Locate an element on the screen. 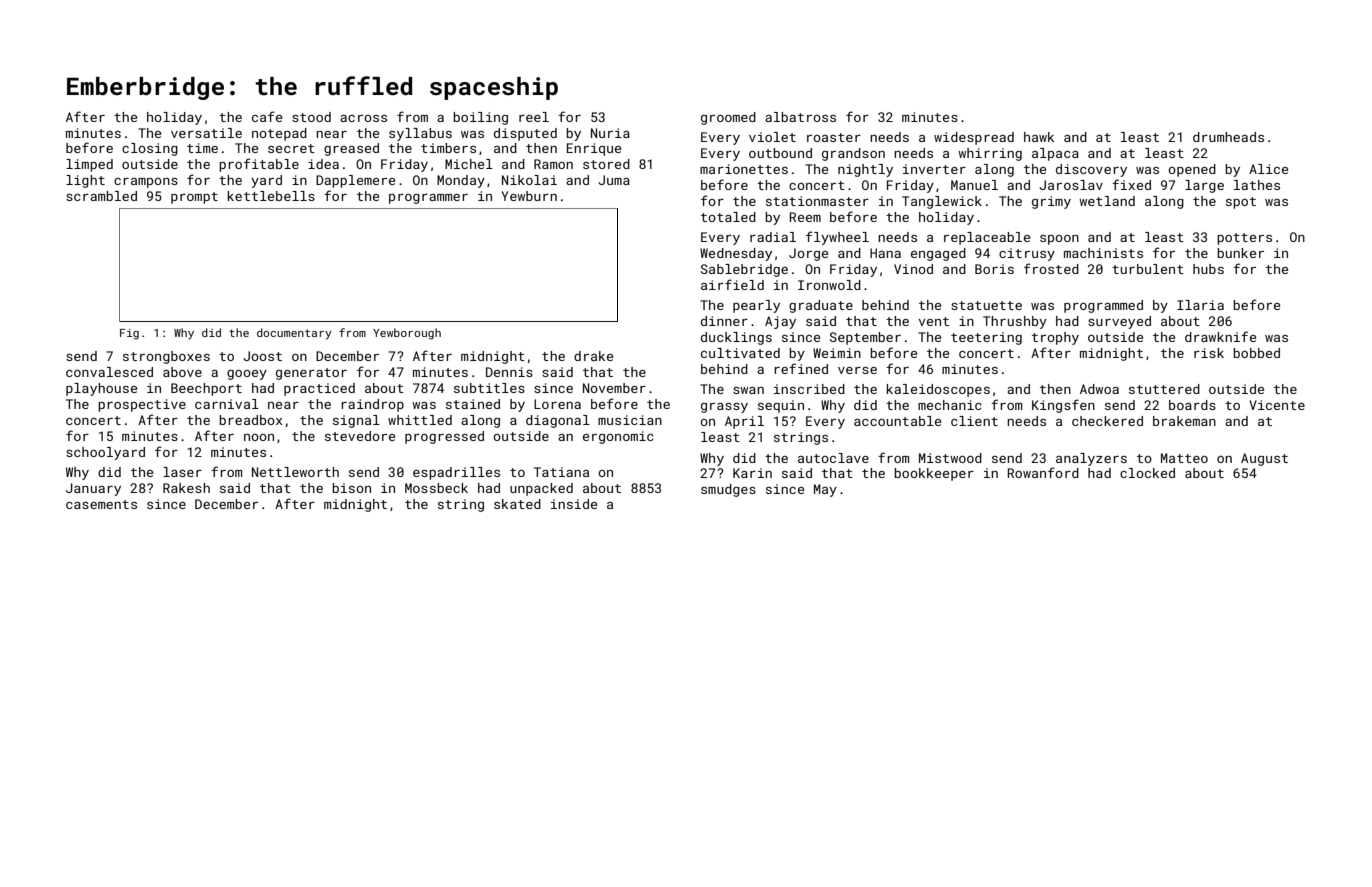  Juma is located at coordinates (614, 180).
